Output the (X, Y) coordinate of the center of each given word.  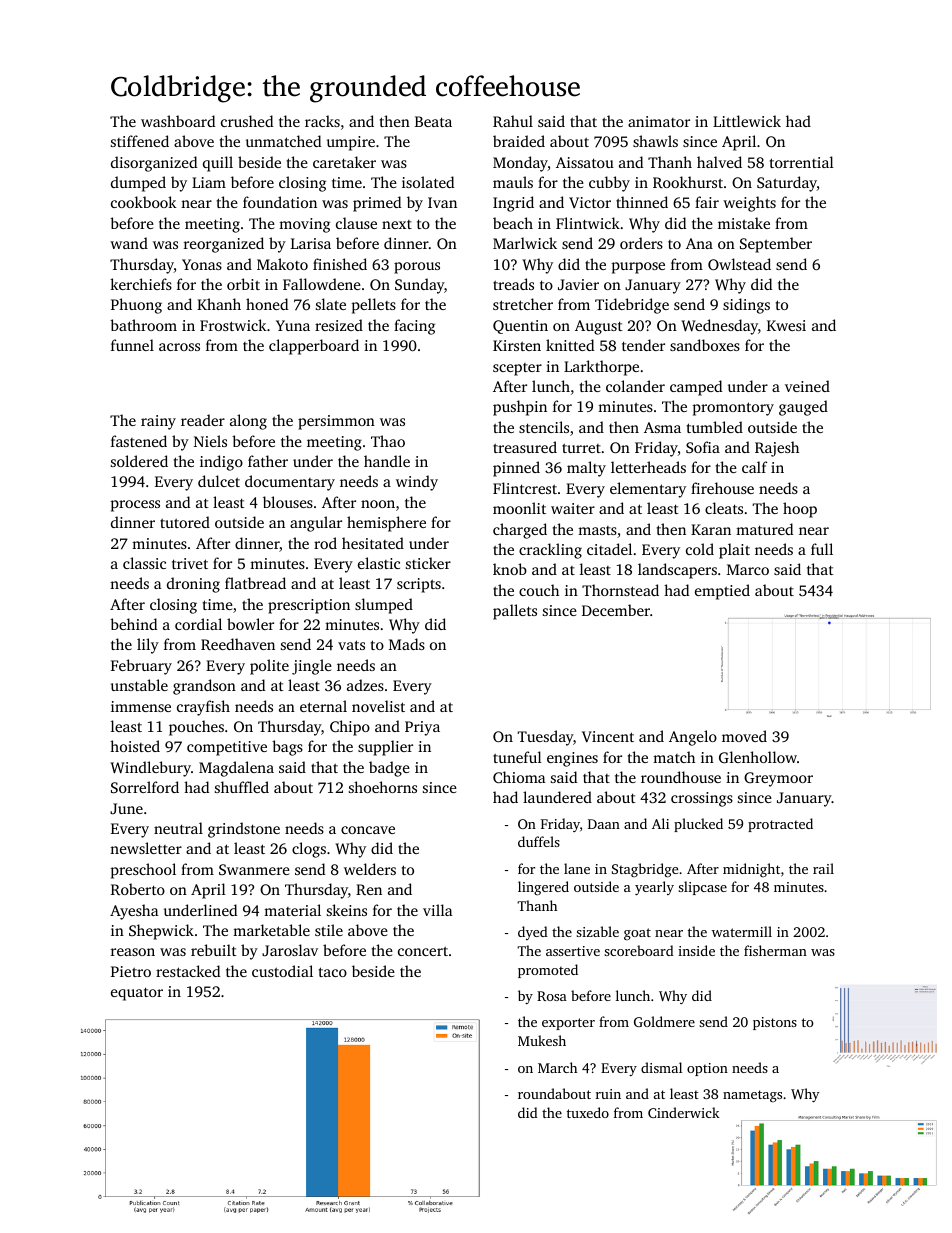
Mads (407, 644)
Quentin (520, 327)
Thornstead (620, 590)
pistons (775, 1023)
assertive (573, 951)
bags (287, 748)
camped (696, 388)
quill (218, 164)
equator (137, 994)
